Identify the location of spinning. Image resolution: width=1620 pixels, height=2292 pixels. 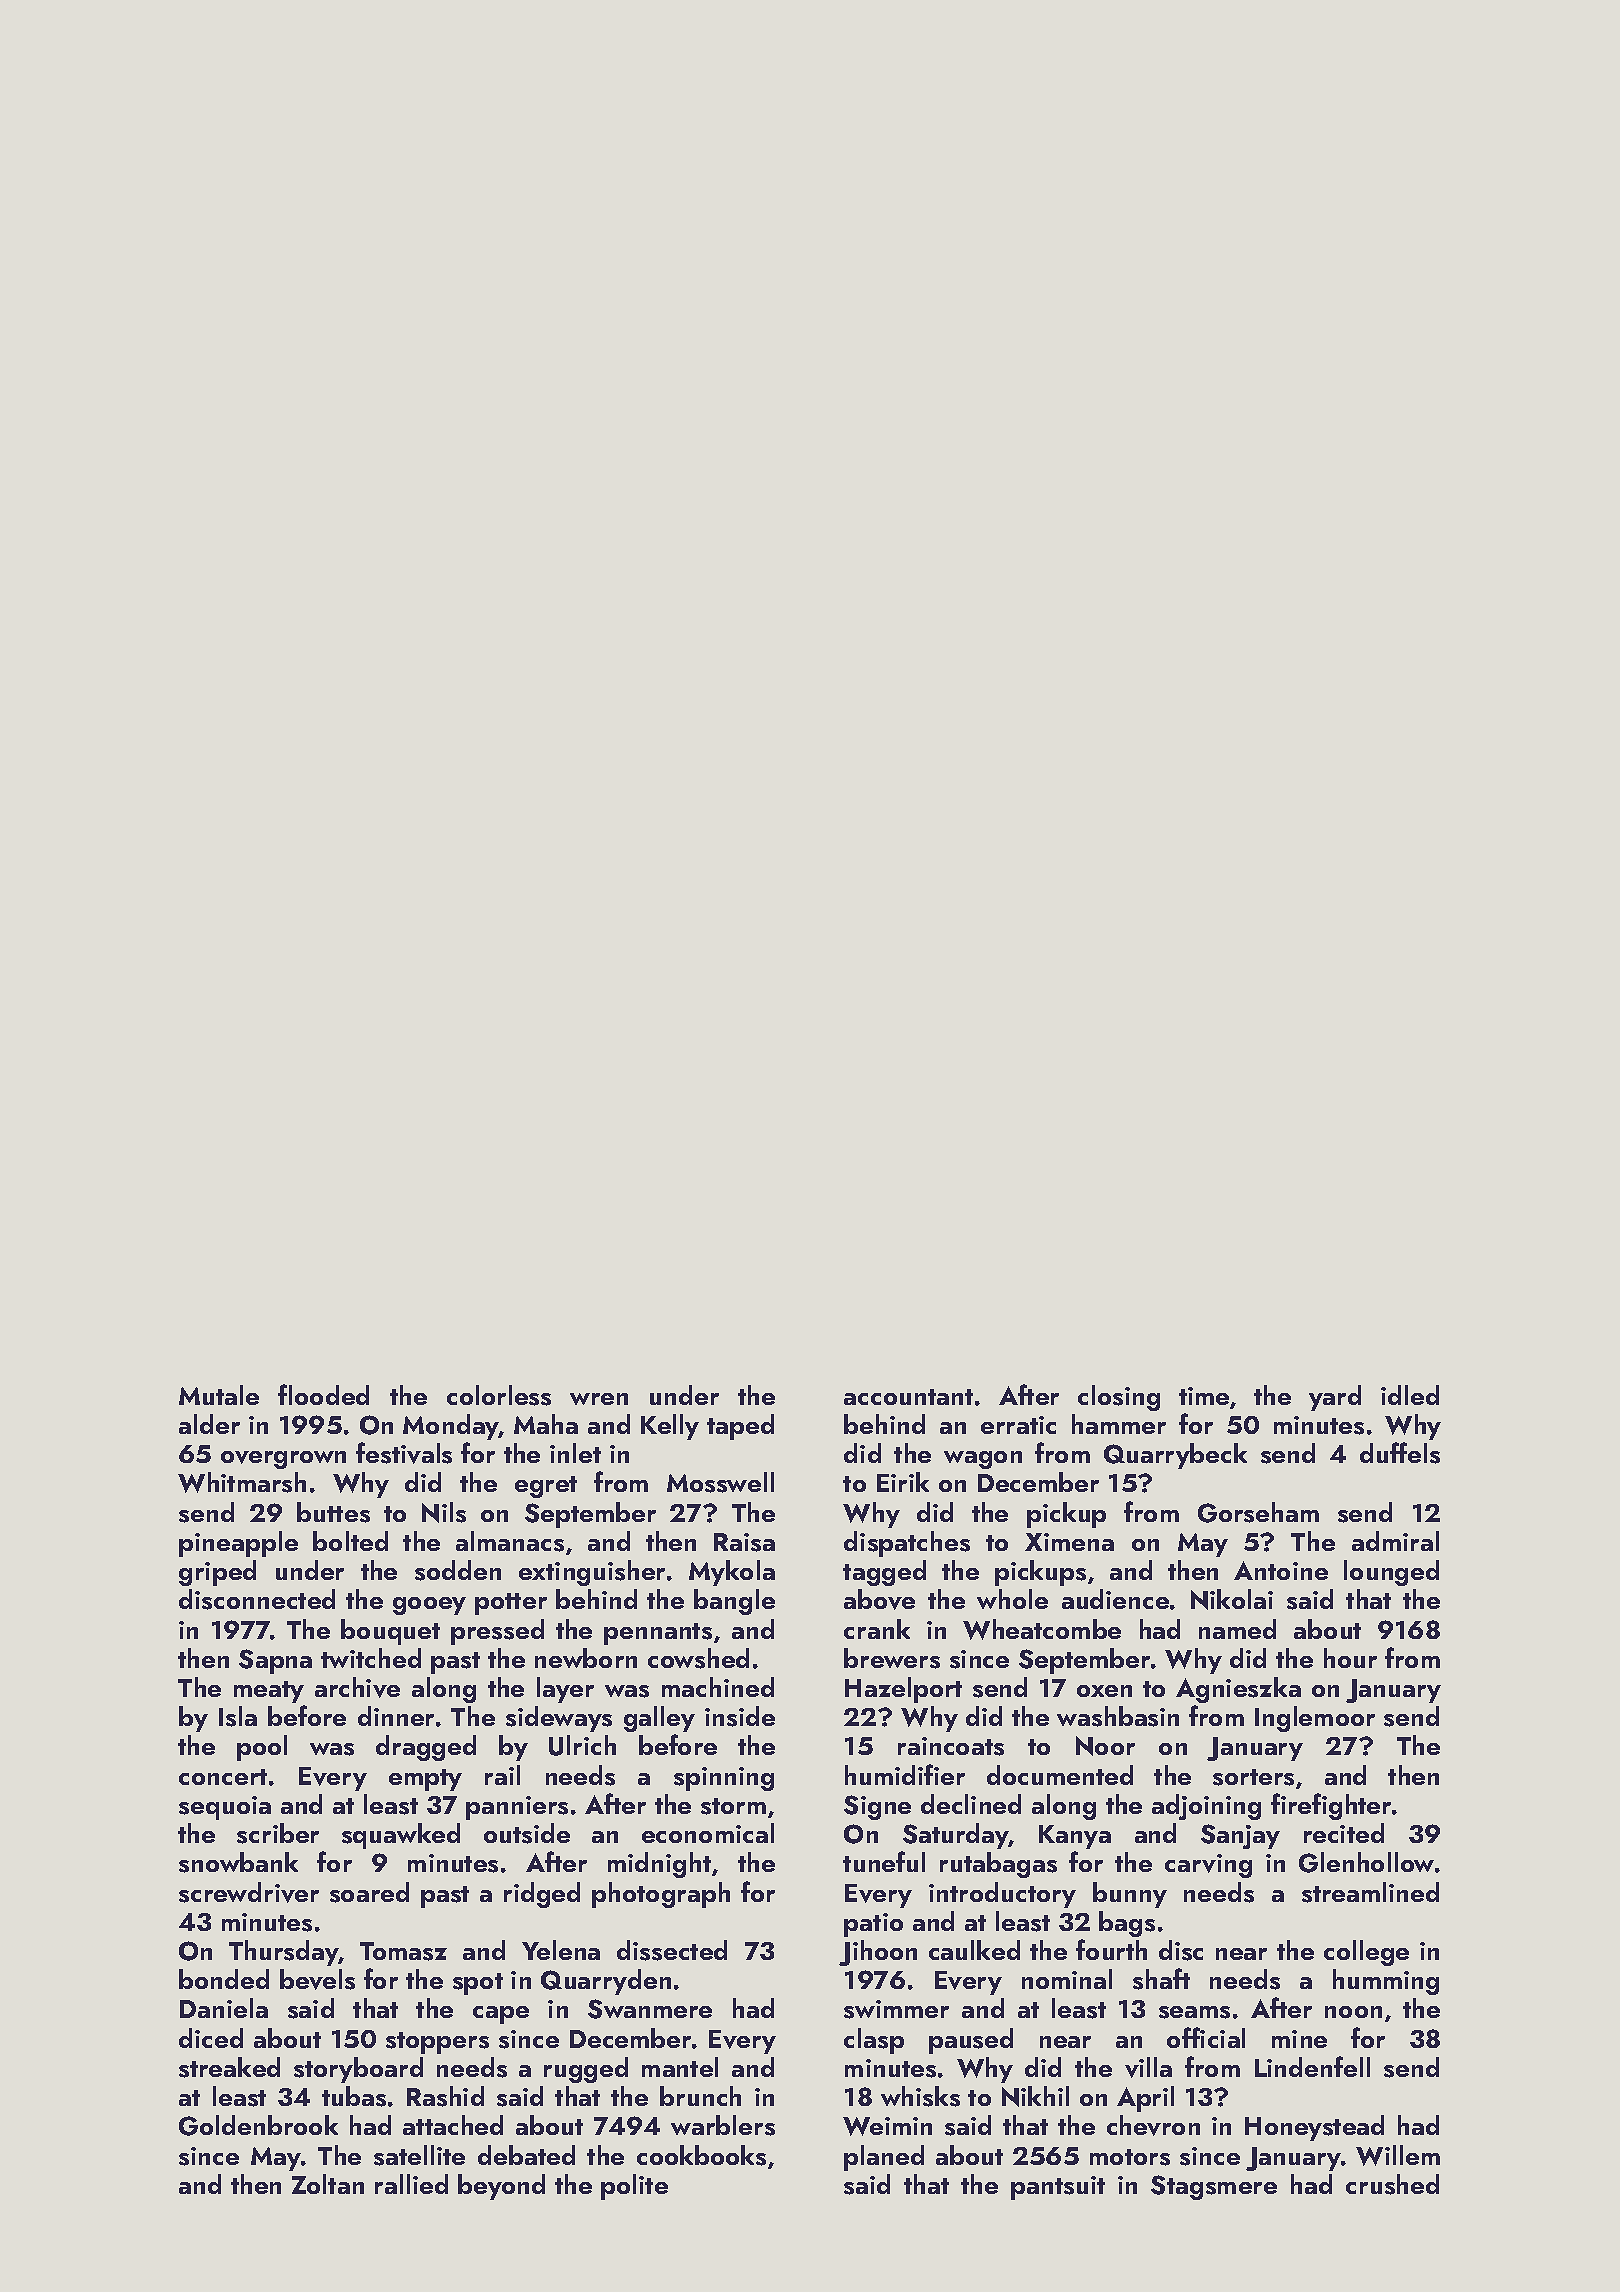
(724, 1779).
